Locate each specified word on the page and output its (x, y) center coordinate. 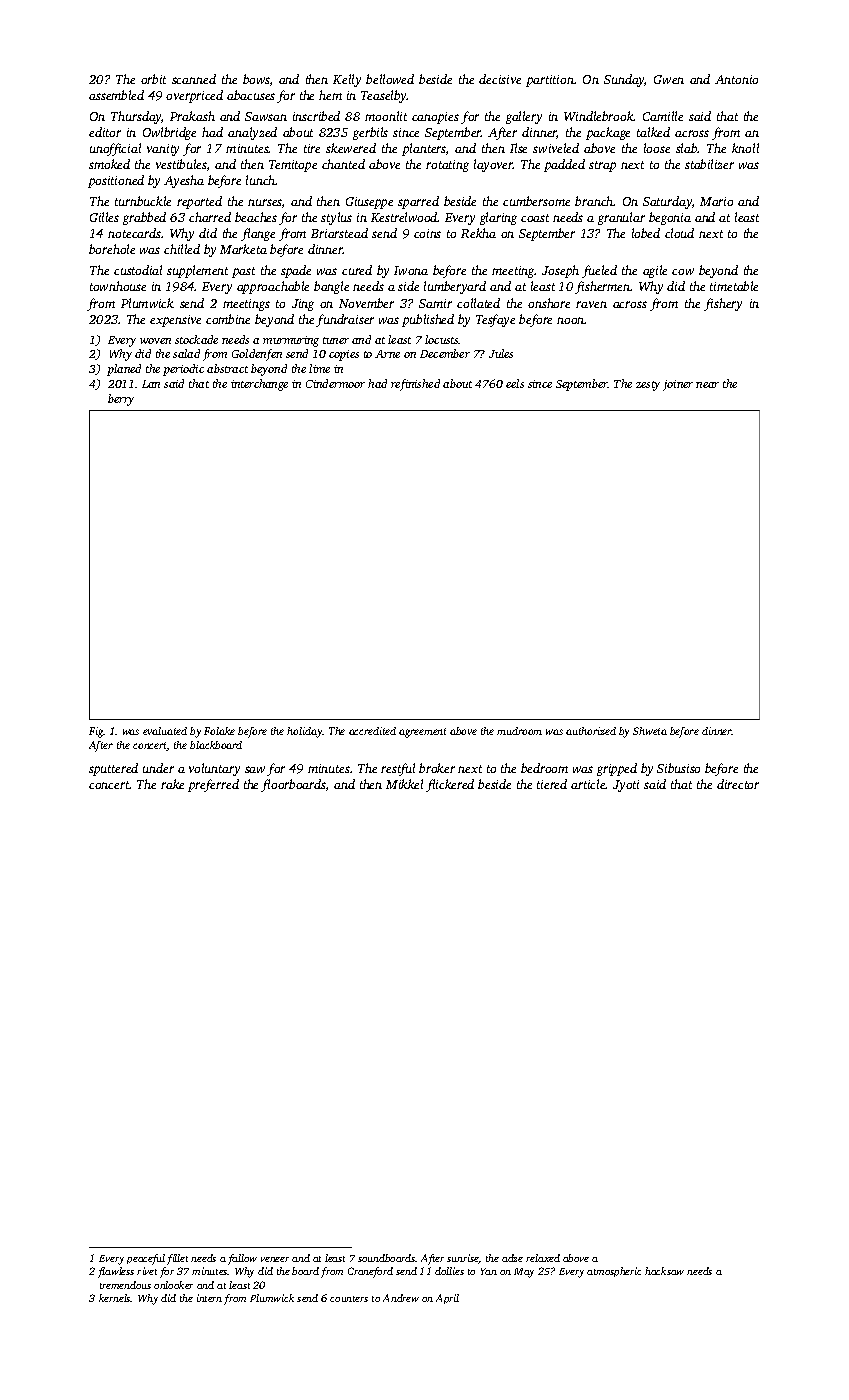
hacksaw (664, 1271)
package (608, 133)
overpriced (194, 96)
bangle (331, 287)
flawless (116, 1272)
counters (349, 1299)
